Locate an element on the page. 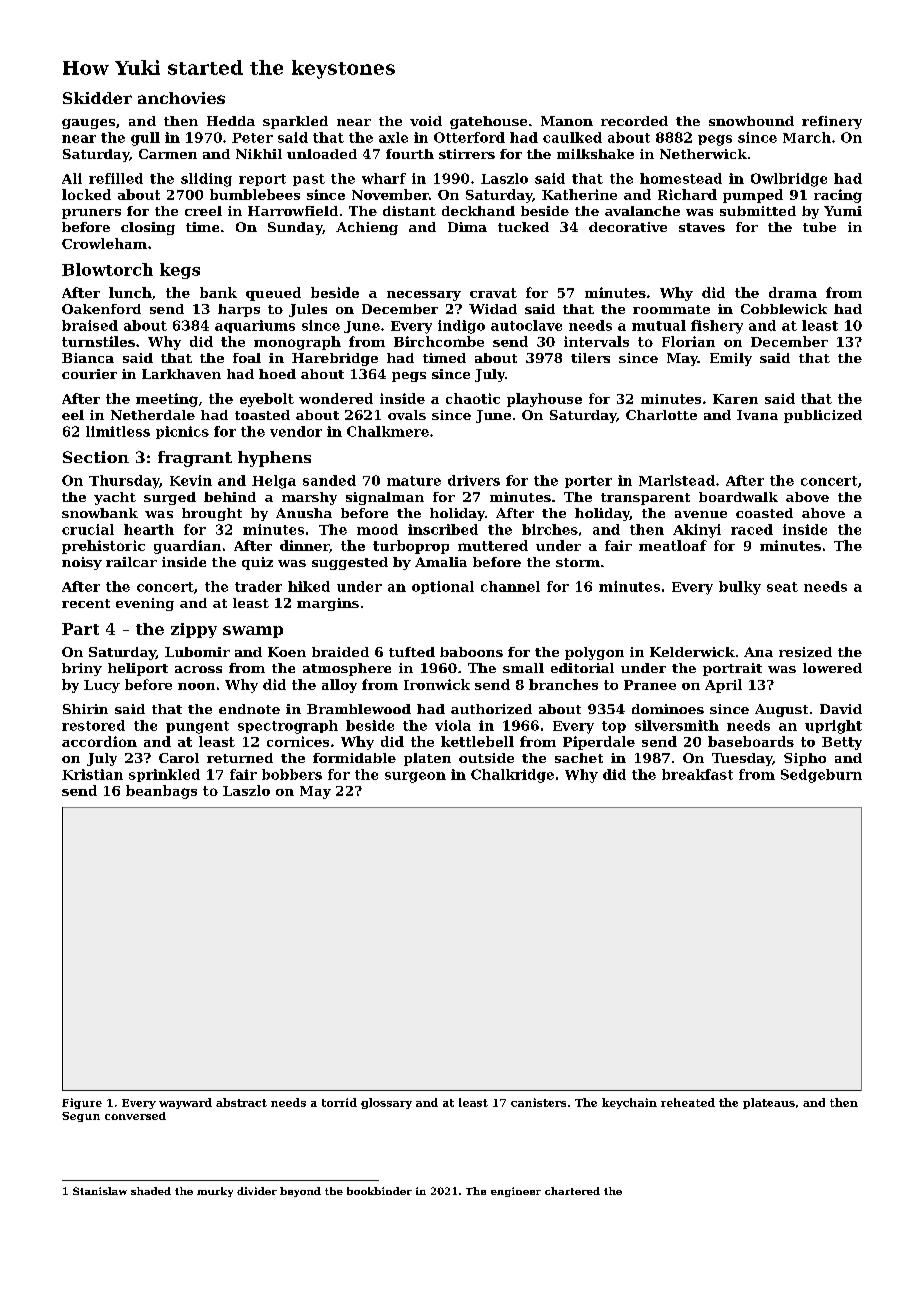 The height and width of the page is (1308, 924). surgeon is located at coordinates (415, 777).
